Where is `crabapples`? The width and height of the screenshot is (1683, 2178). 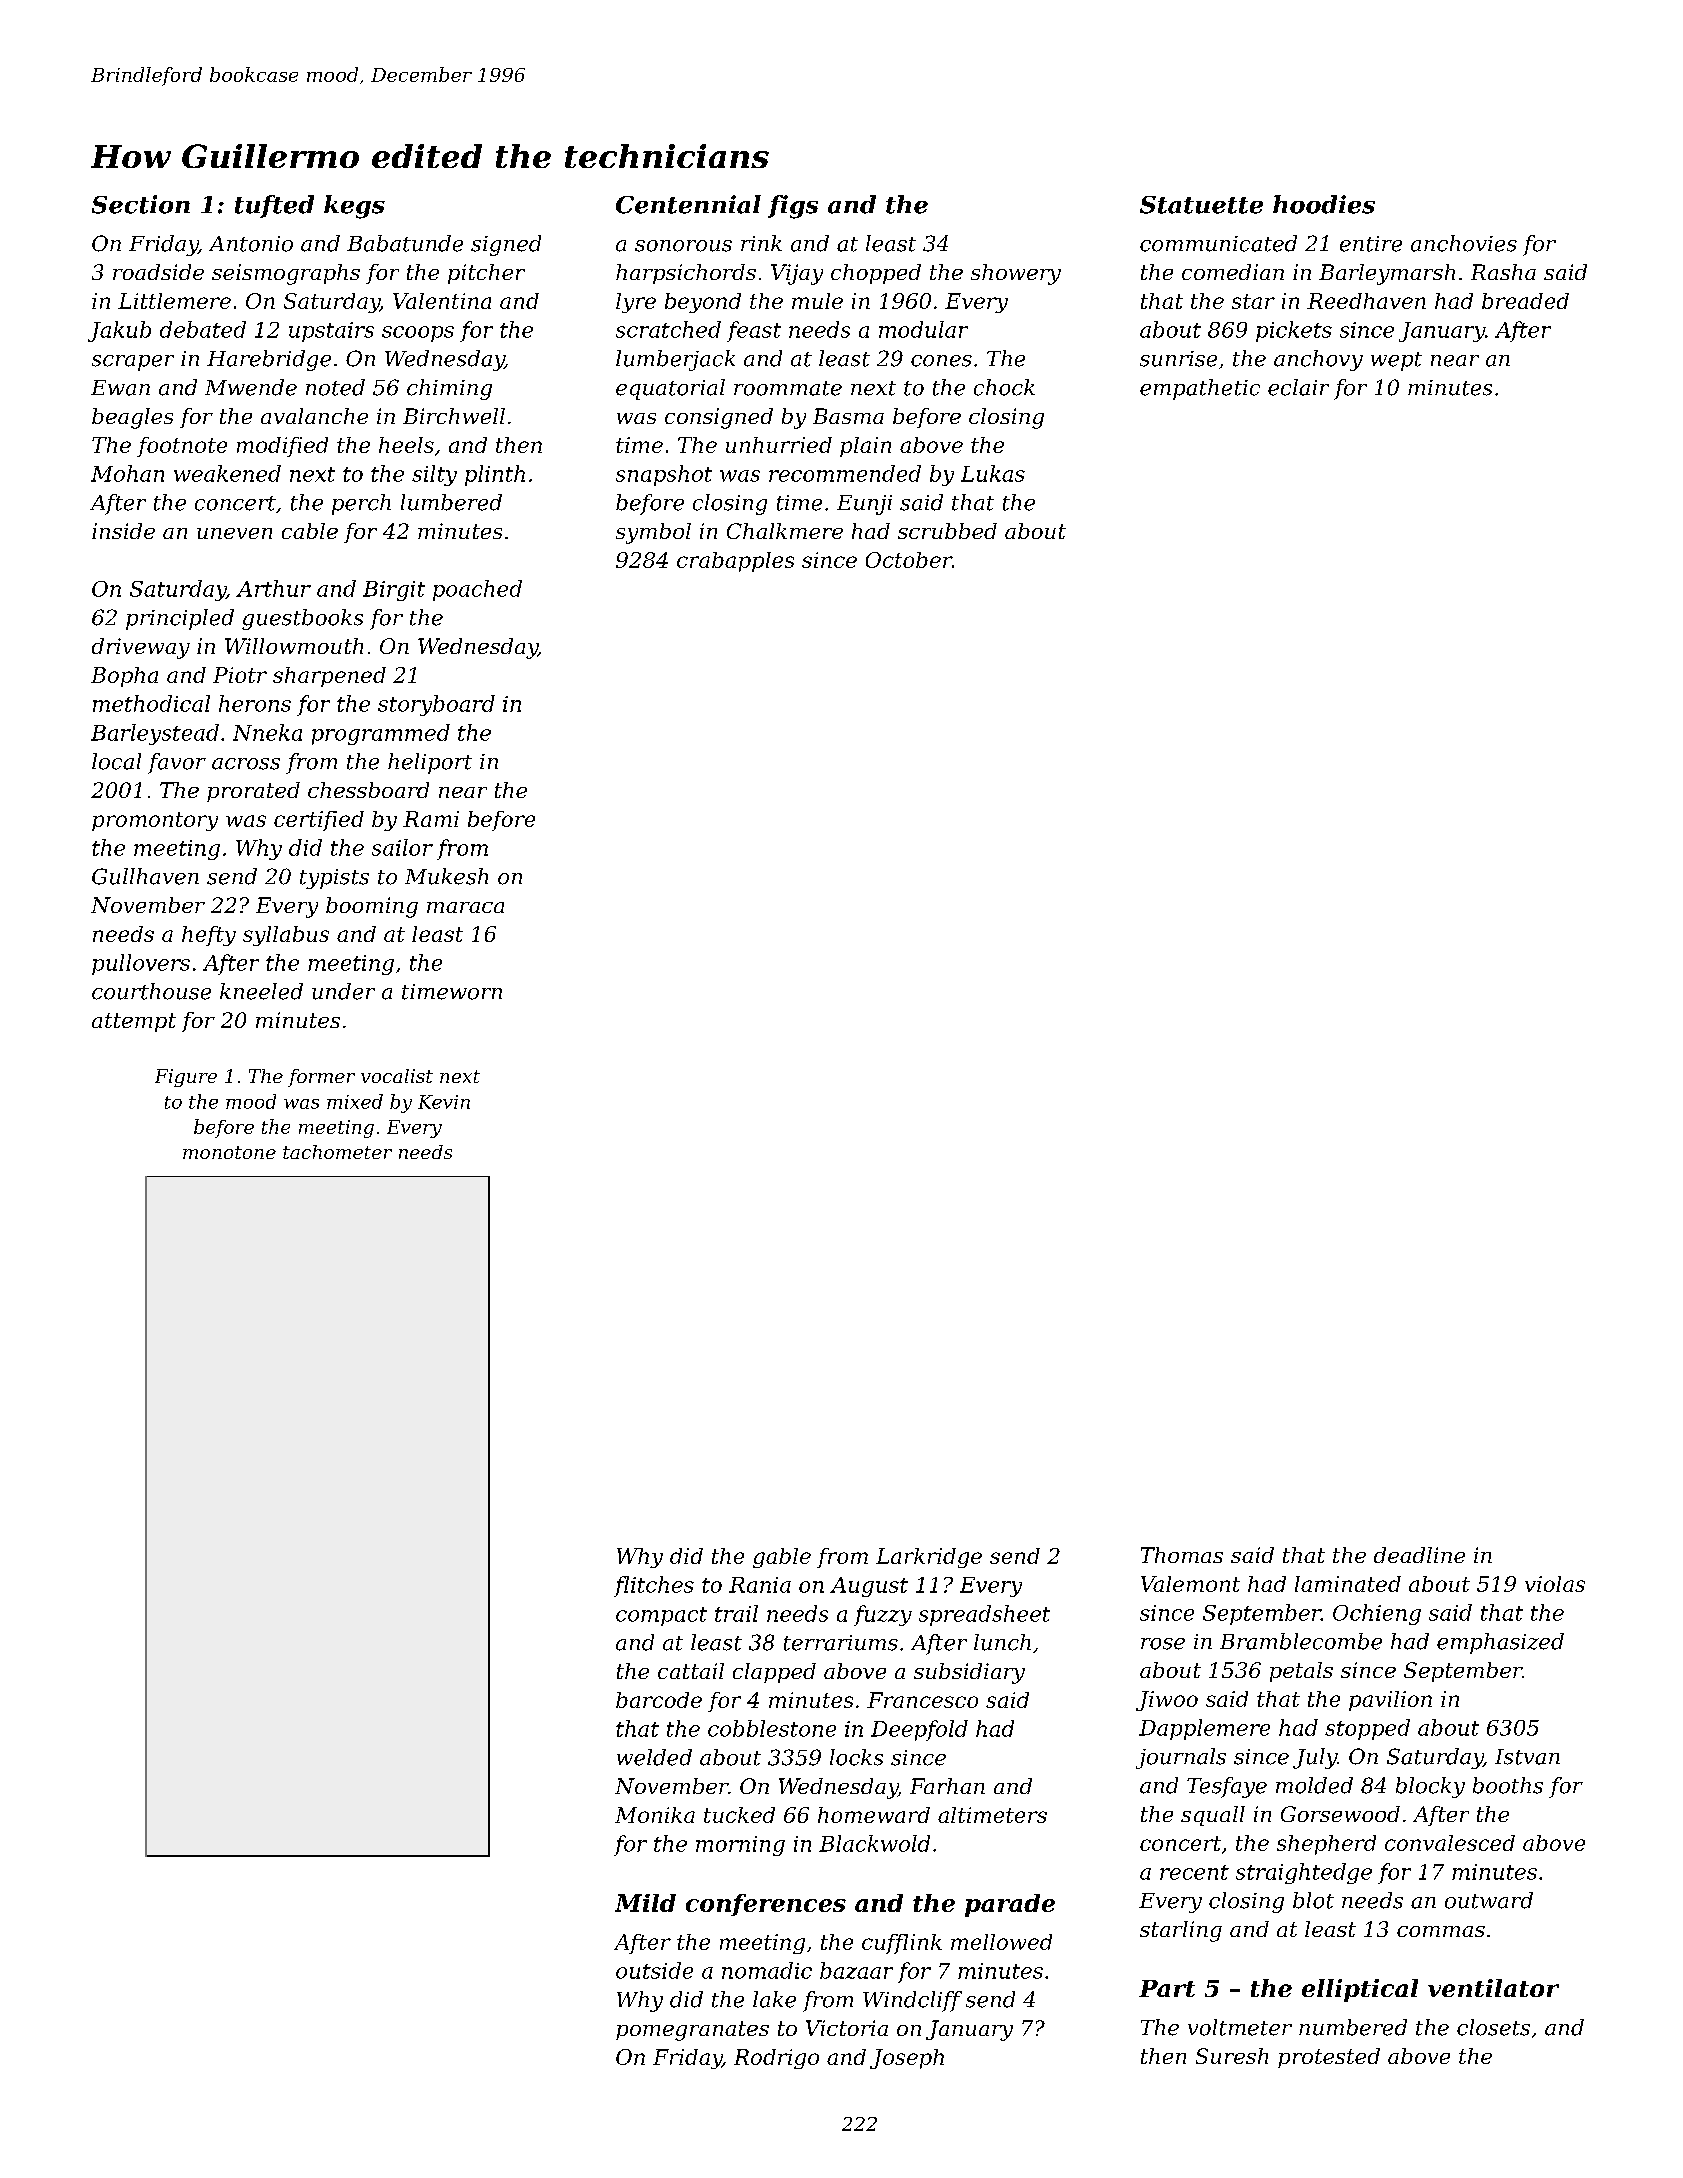 crabapples is located at coordinates (735, 562).
